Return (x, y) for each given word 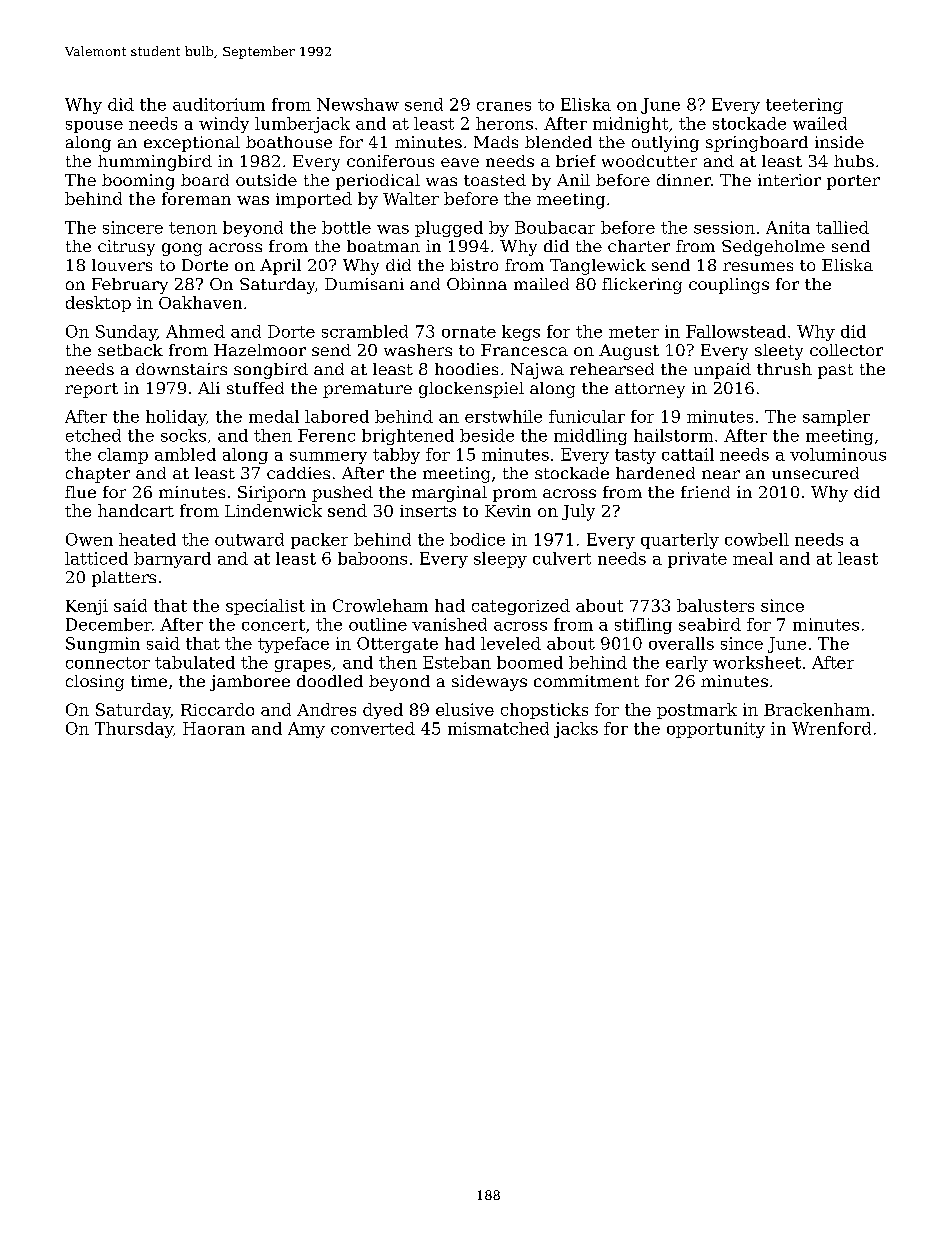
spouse (94, 127)
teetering (804, 106)
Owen (89, 539)
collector (846, 350)
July (578, 512)
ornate (469, 332)
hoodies (466, 369)
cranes (504, 106)
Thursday (134, 730)
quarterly (680, 541)
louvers (122, 265)
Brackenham (817, 709)
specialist (265, 607)
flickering (642, 286)
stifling (643, 626)
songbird (271, 371)
